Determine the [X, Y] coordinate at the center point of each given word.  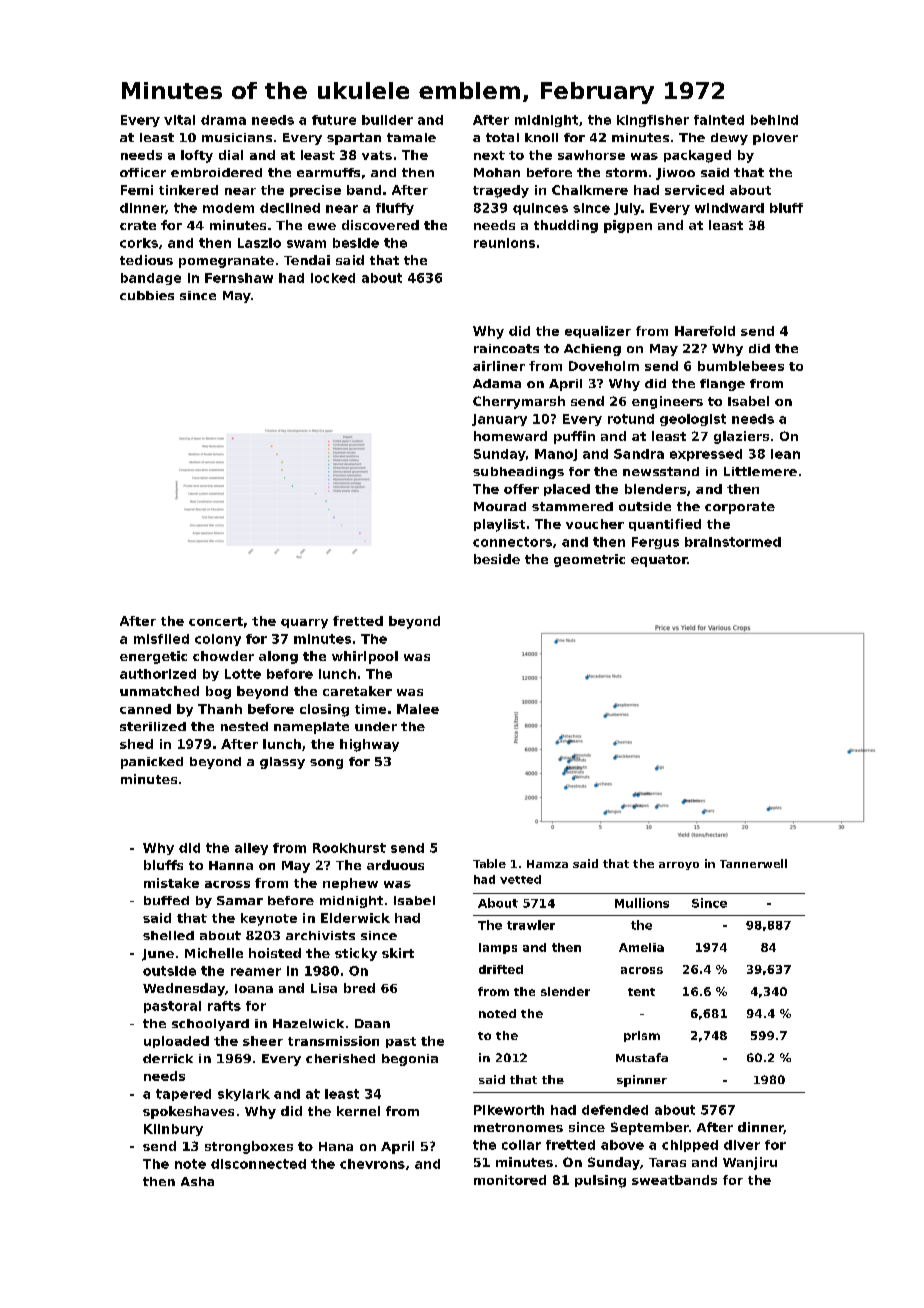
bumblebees [741, 366]
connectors [512, 542]
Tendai [307, 260]
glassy [282, 763]
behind [774, 120]
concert [216, 621]
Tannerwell [753, 863]
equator [659, 561]
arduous [395, 865]
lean [785, 454]
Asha [197, 1181]
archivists [320, 935]
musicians [237, 137]
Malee [418, 709]
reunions [504, 243]
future [334, 120]
